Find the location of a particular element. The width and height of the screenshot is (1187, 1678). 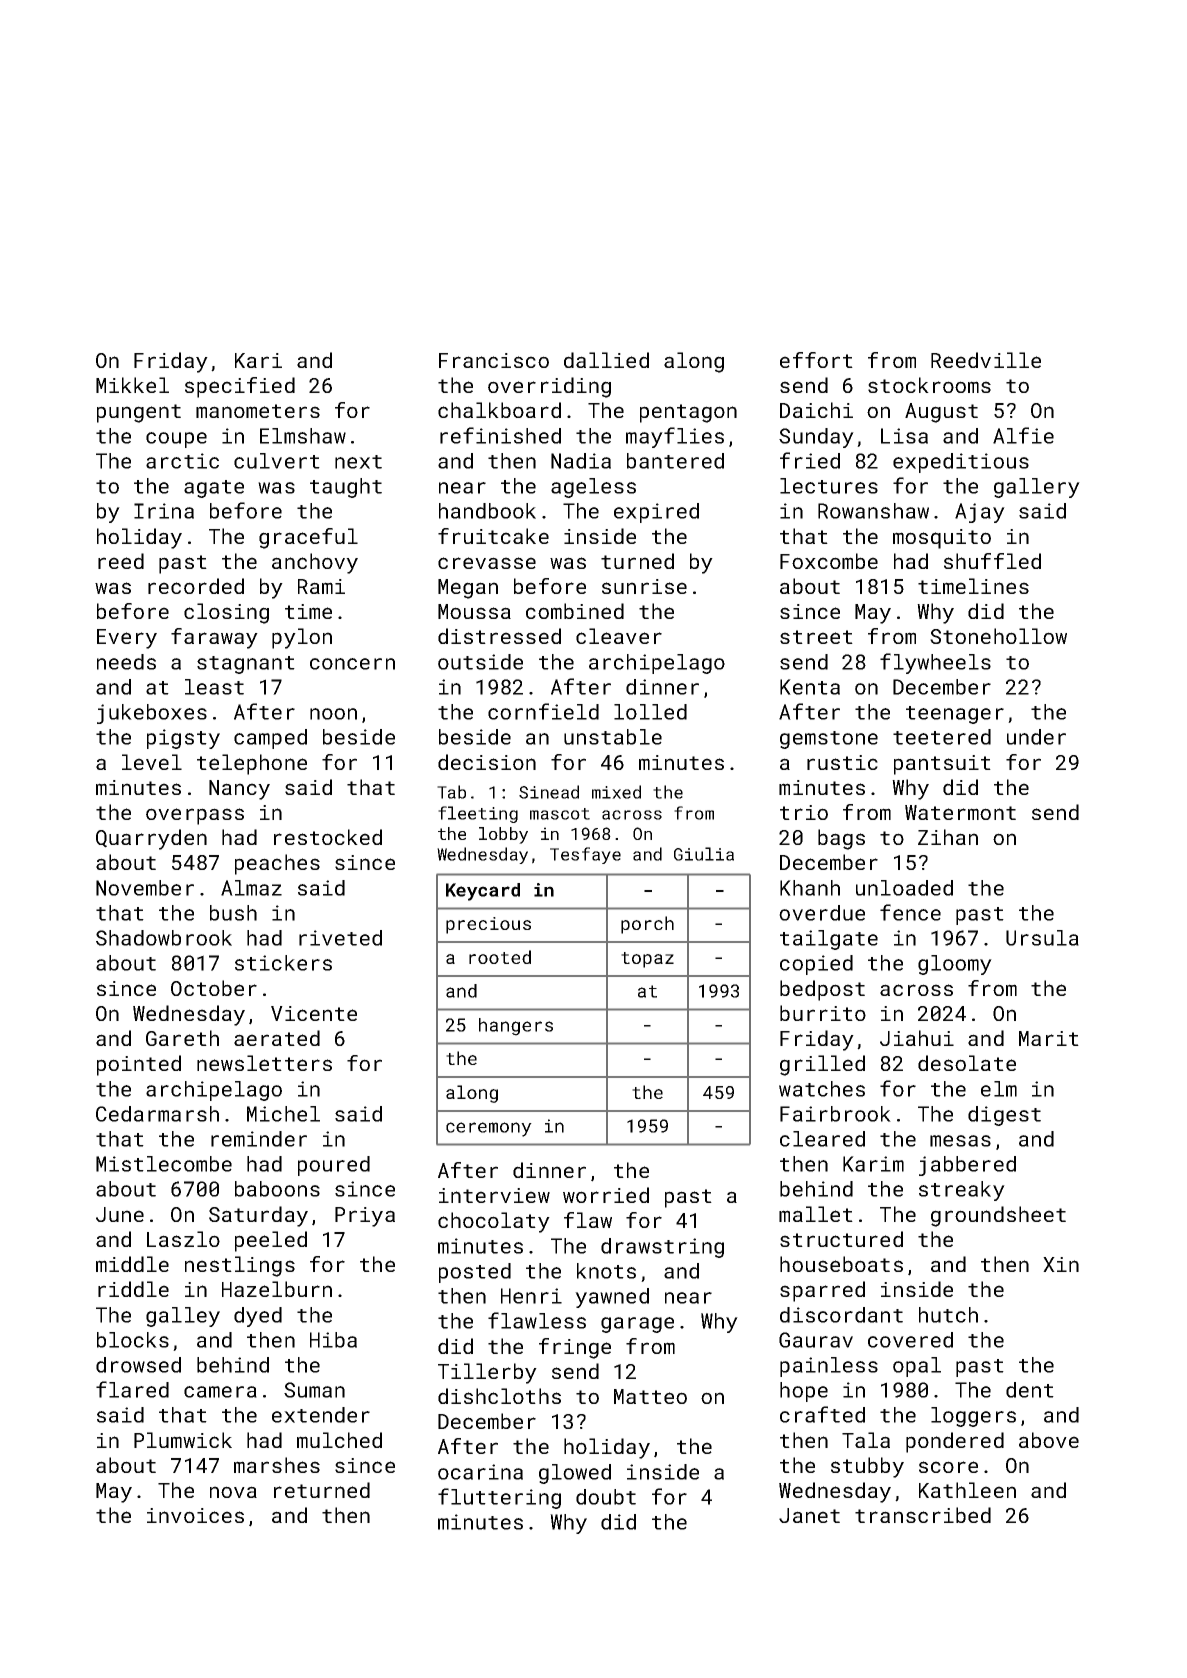

overdue is located at coordinates (822, 913).
